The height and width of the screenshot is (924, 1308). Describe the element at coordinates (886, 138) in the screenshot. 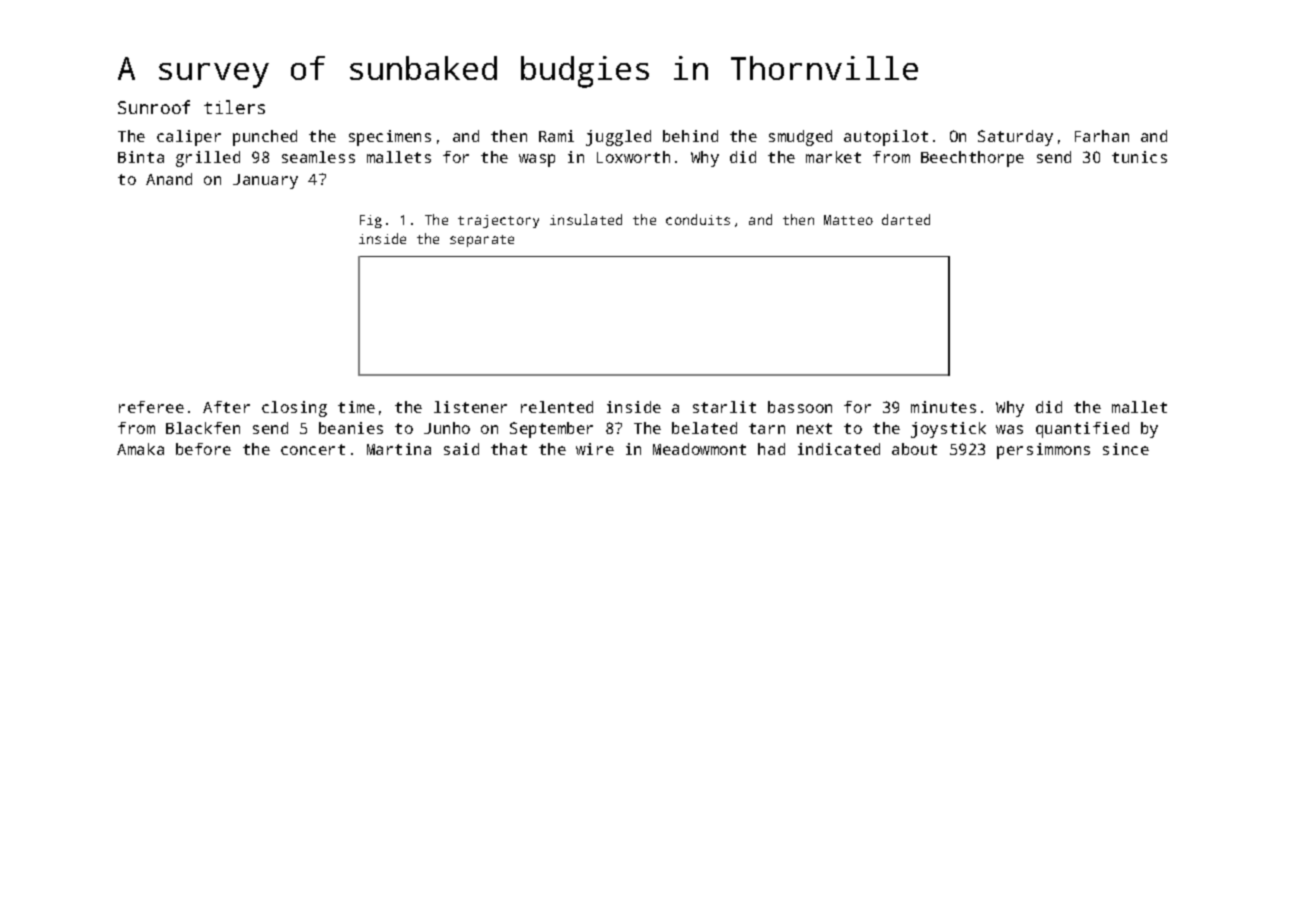

I see `autopilot` at that location.
